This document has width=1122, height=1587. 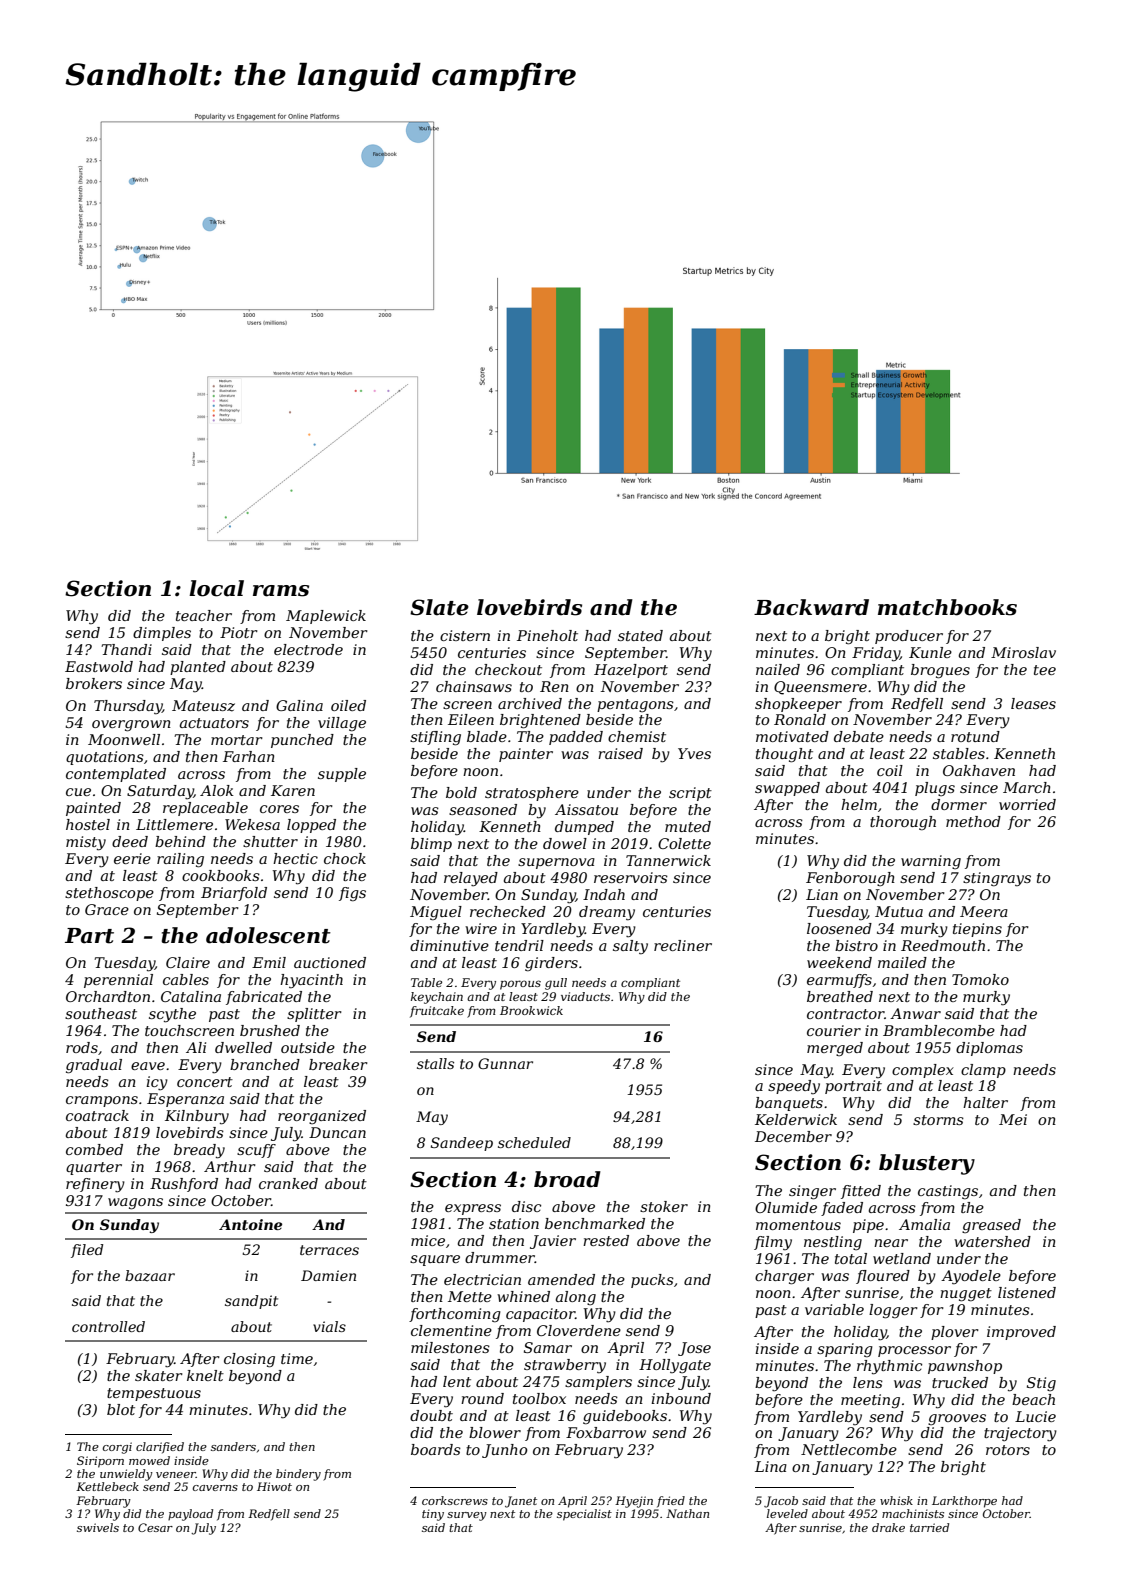 I want to click on stated, so click(x=640, y=635).
